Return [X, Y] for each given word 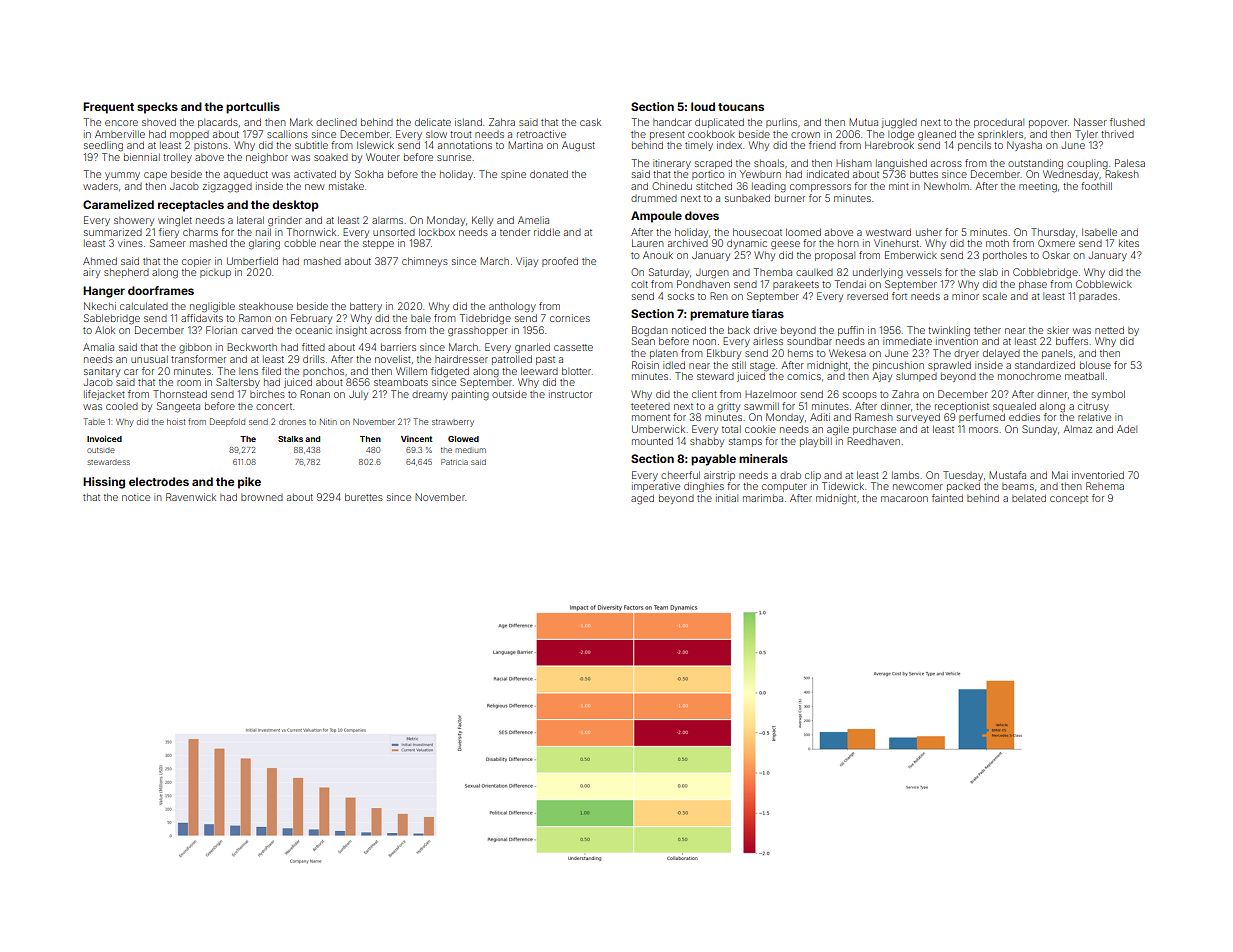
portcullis [253, 108]
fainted [947, 498]
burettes [364, 497]
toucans [741, 107]
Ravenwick [191, 497]
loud [703, 106]
